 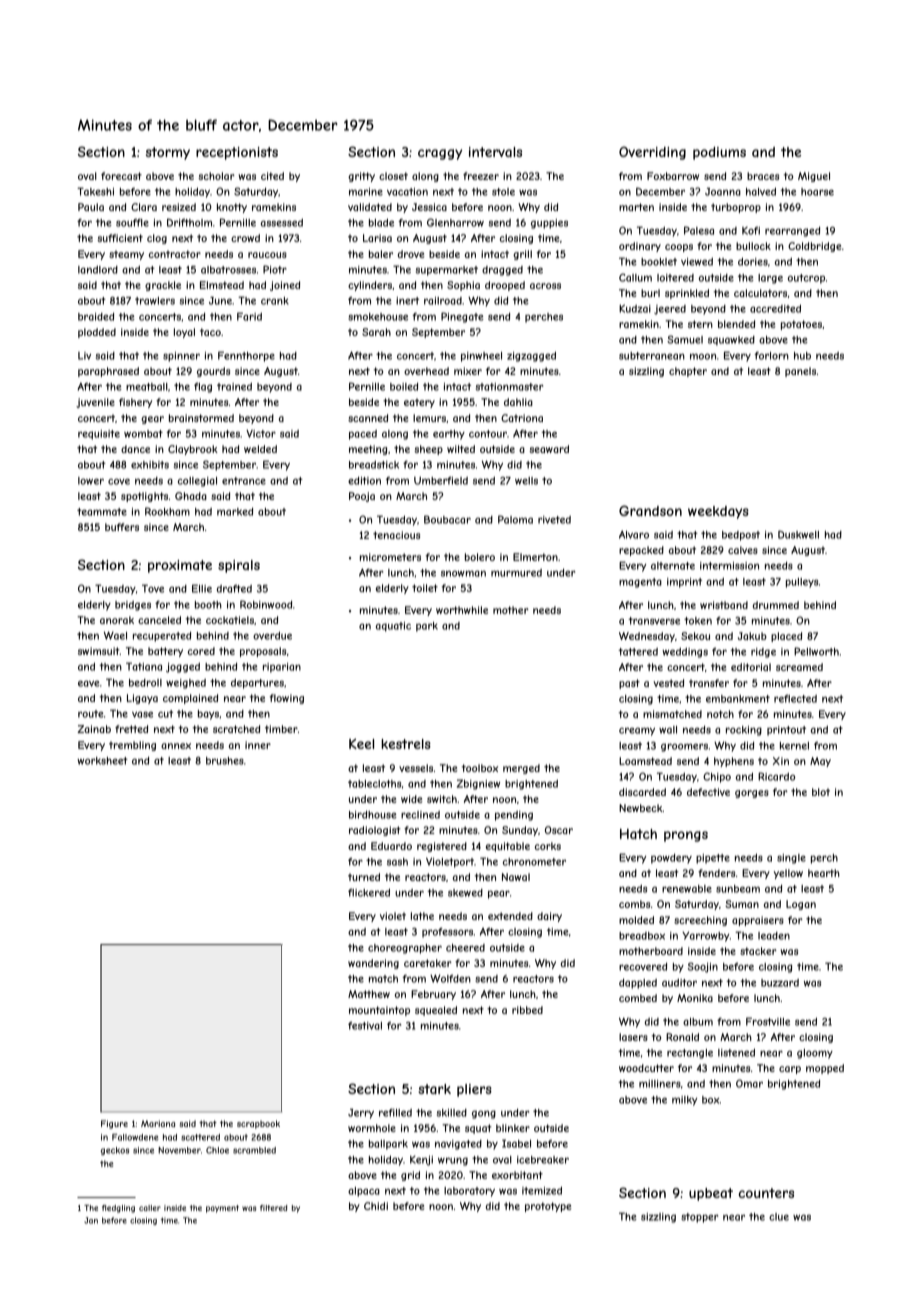 I want to click on worksheet, so click(x=102, y=761).
